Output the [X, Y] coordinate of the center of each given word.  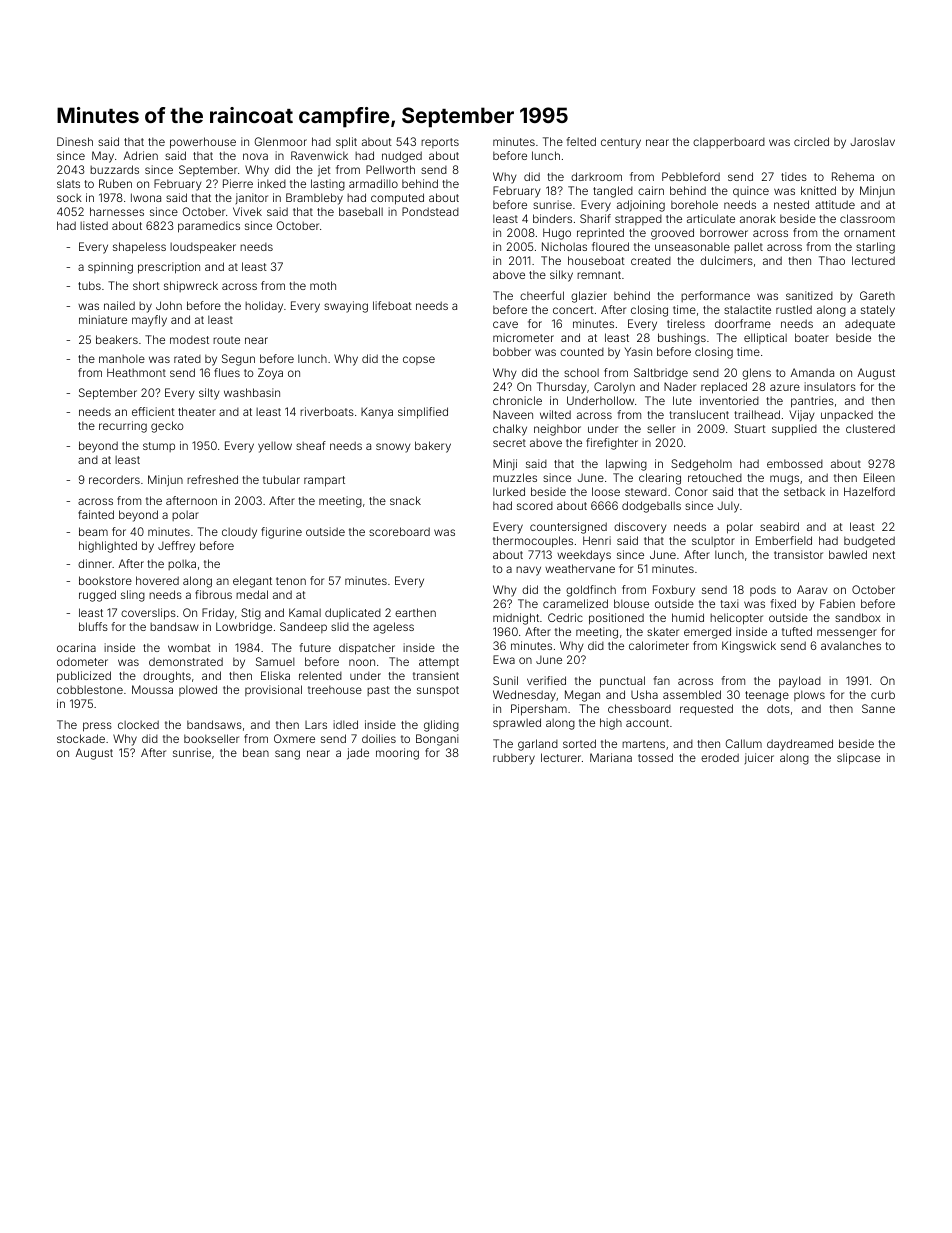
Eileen [879, 477]
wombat [189, 647]
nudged [402, 157]
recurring [123, 427]
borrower [724, 232]
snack [405, 500]
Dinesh [75, 141]
